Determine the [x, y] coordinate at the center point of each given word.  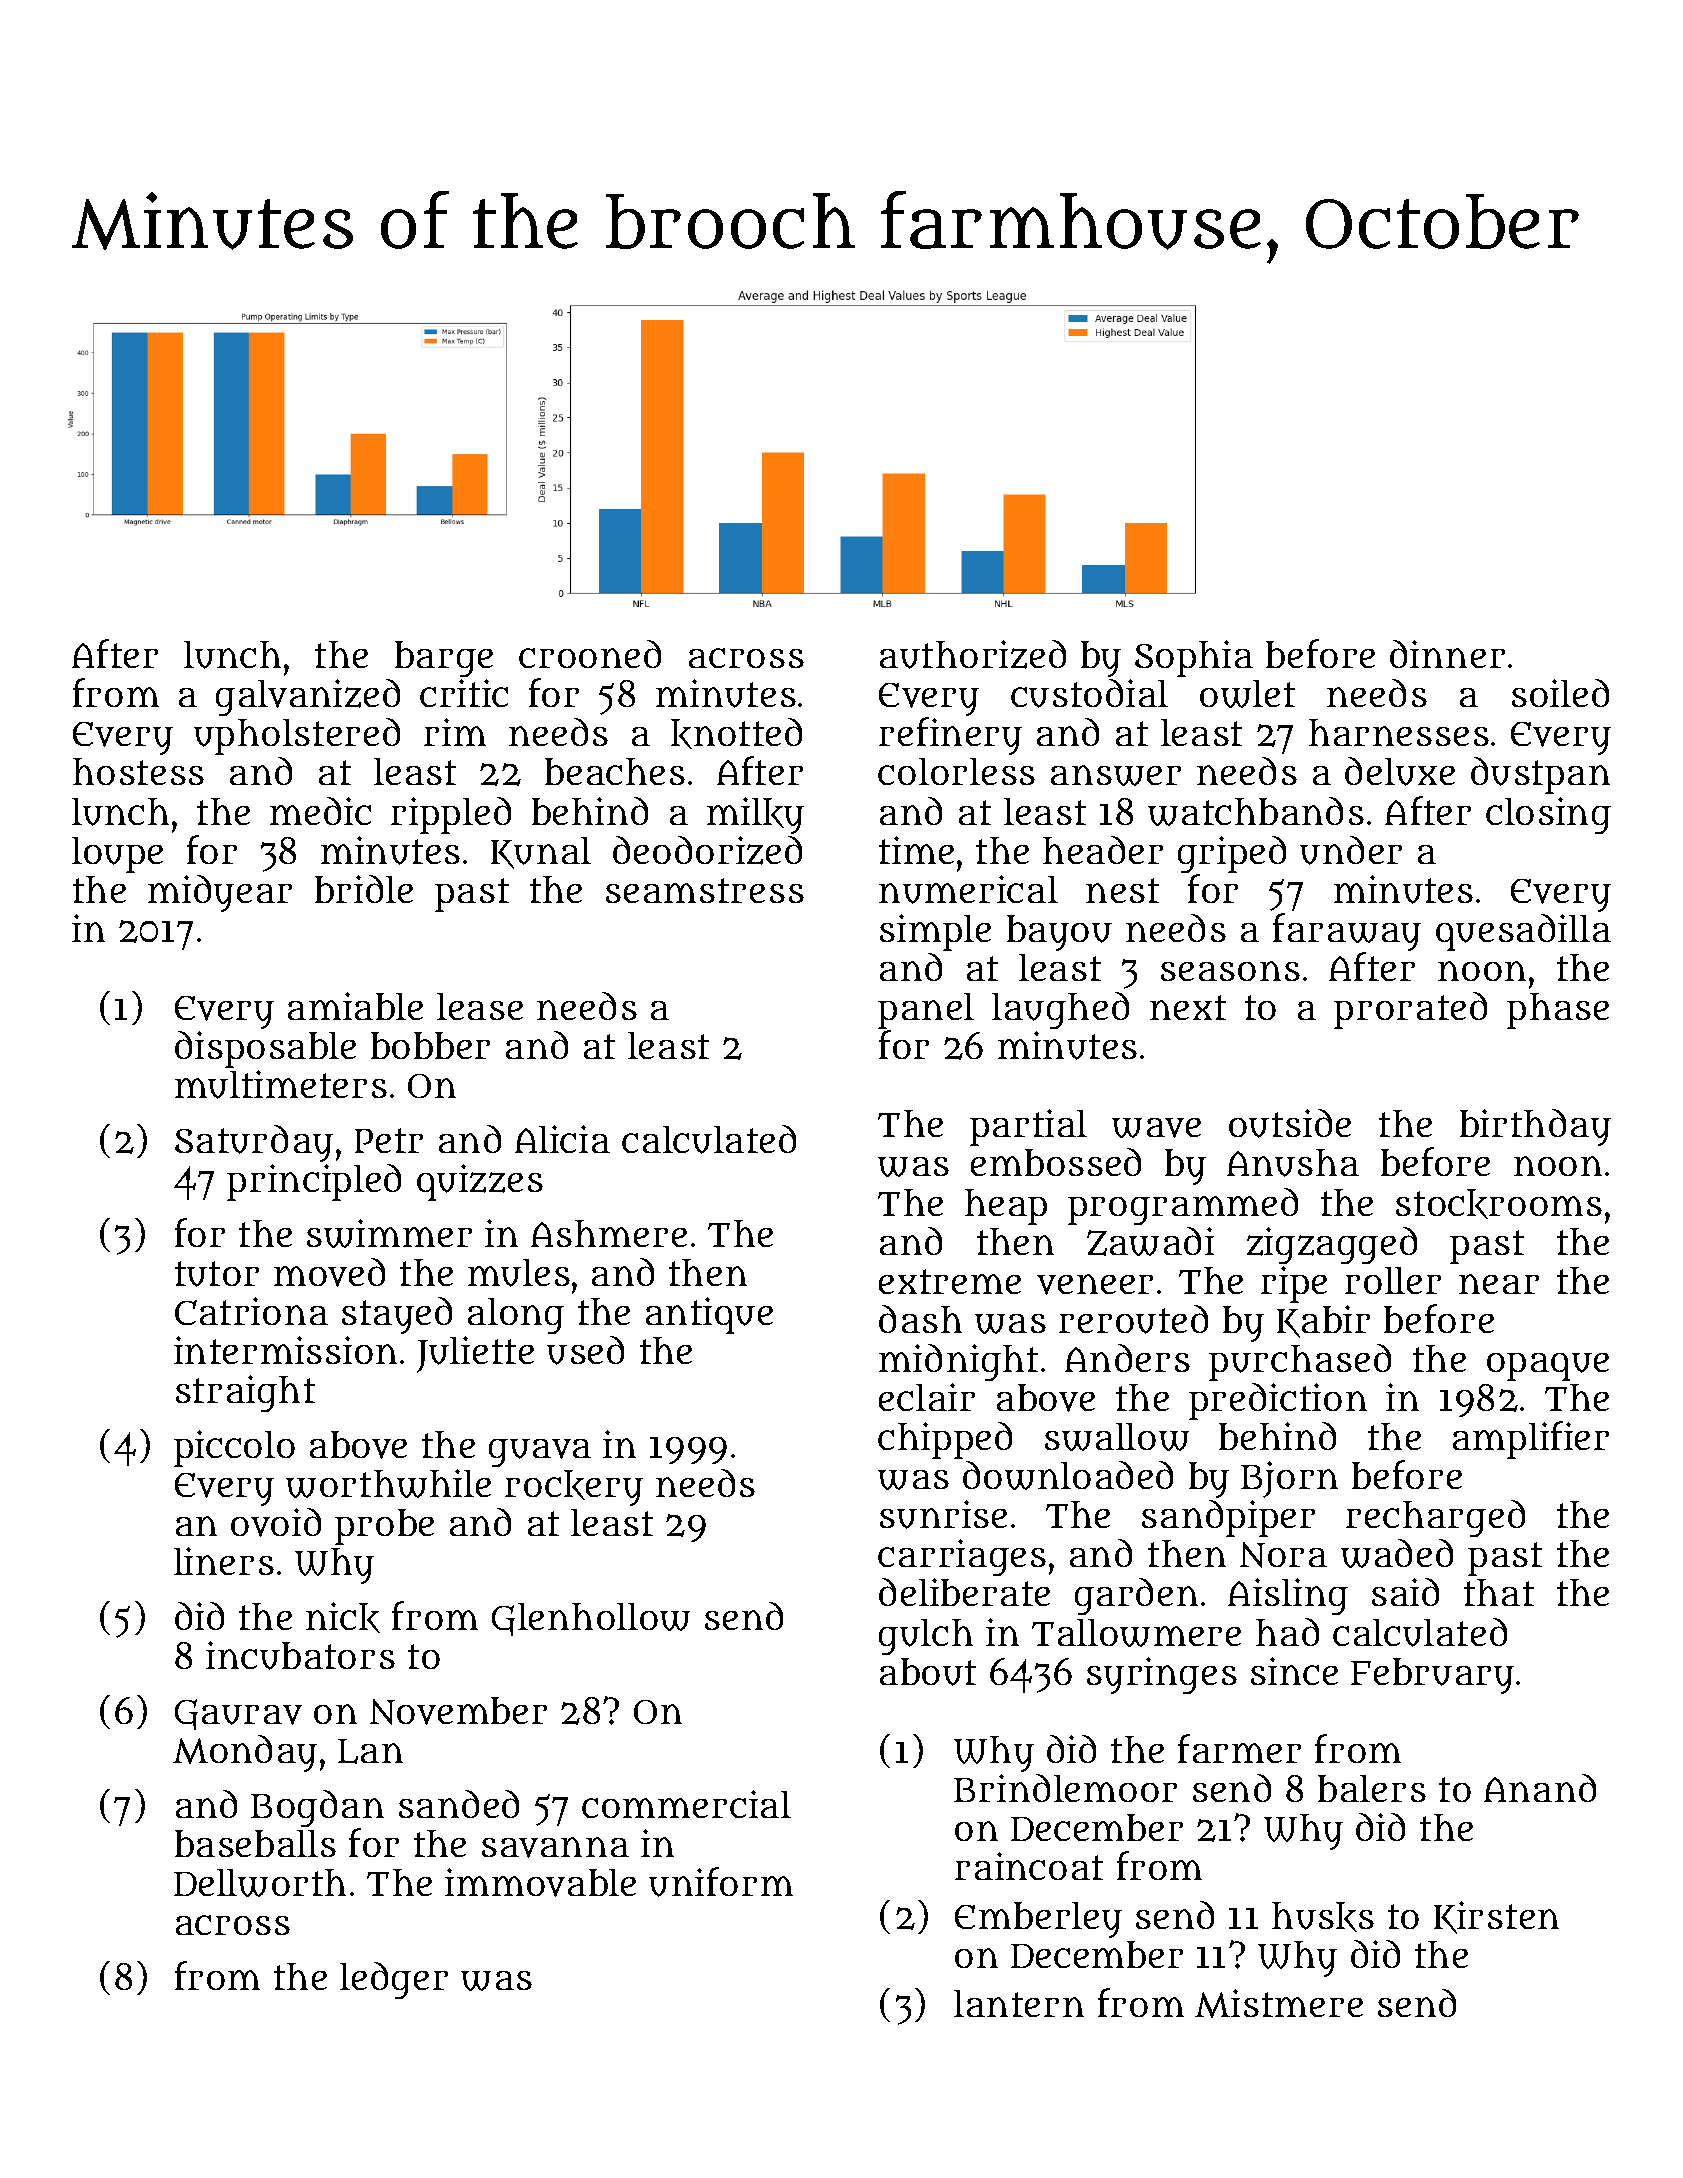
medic [320, 811]
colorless [956, 771]
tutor [217, 1274]
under [1351, 850]
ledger [394, 1980]
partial [1028, 1127]
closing [1548, 815]
